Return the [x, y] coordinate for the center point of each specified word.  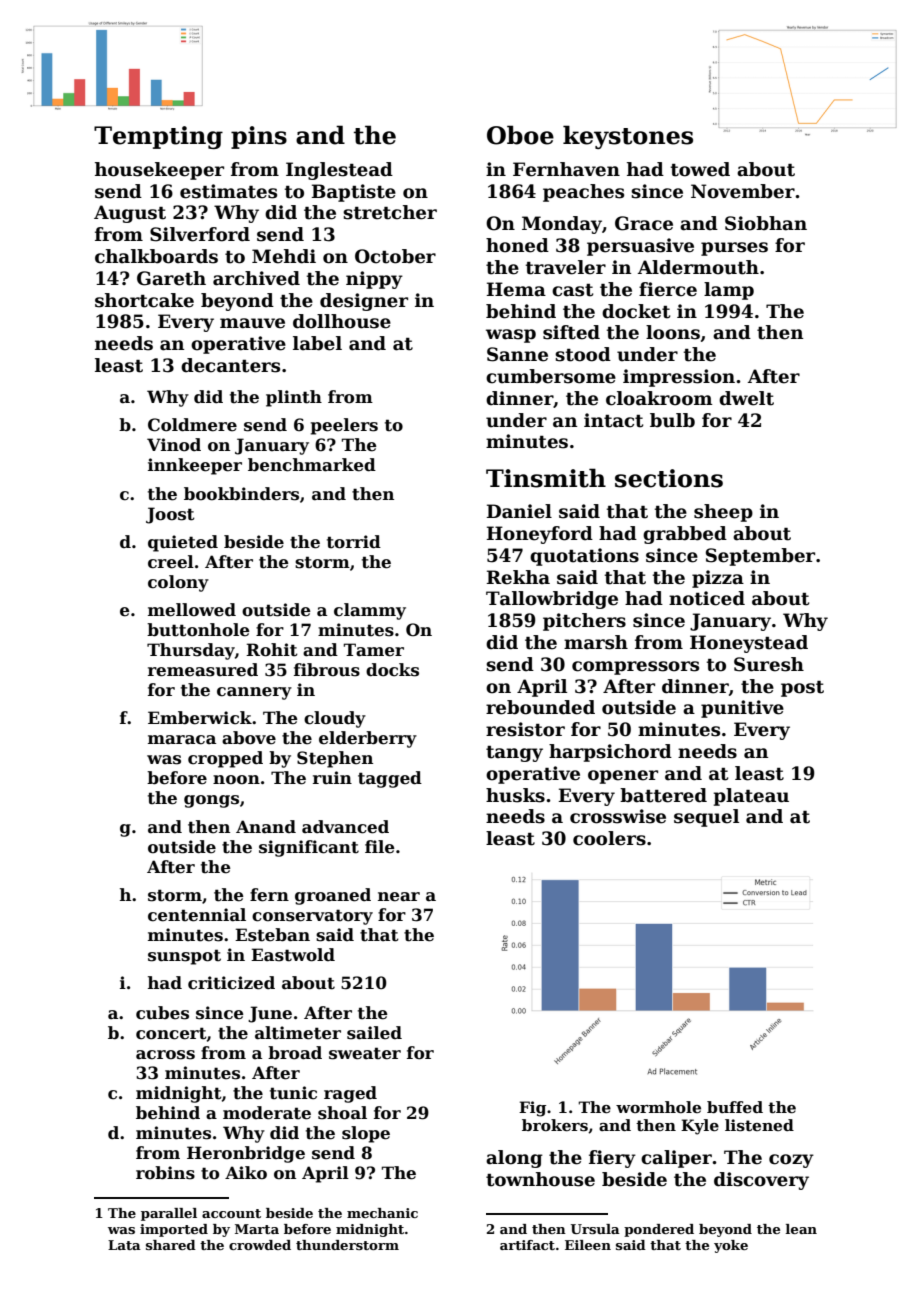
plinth [294, 398]
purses [734, 249]
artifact [527, 1245]
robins [165, 1173]
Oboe [520, 135]
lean [801, 1229]
